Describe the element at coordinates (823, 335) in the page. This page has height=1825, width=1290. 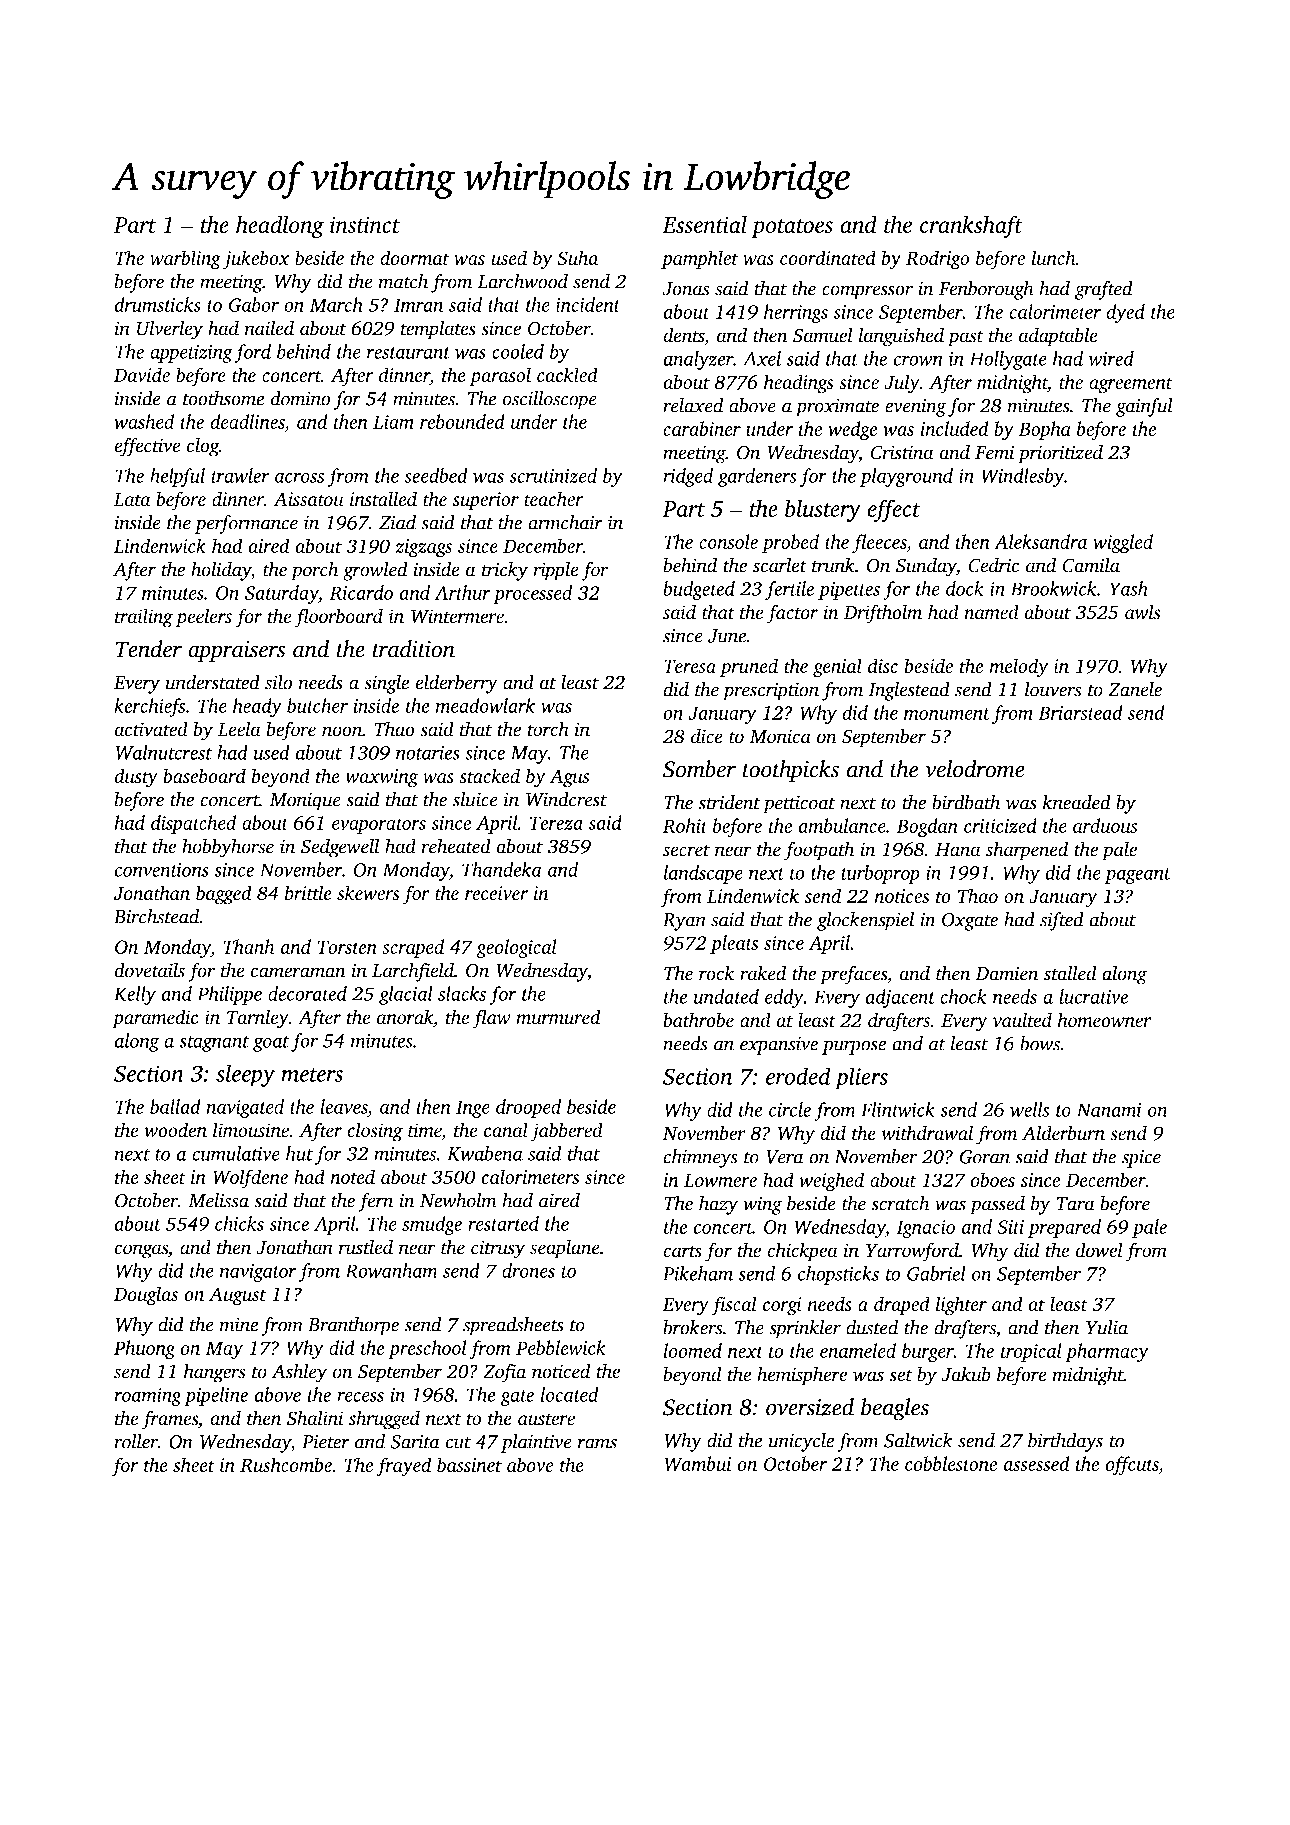
I see `Samuel` at that location.
